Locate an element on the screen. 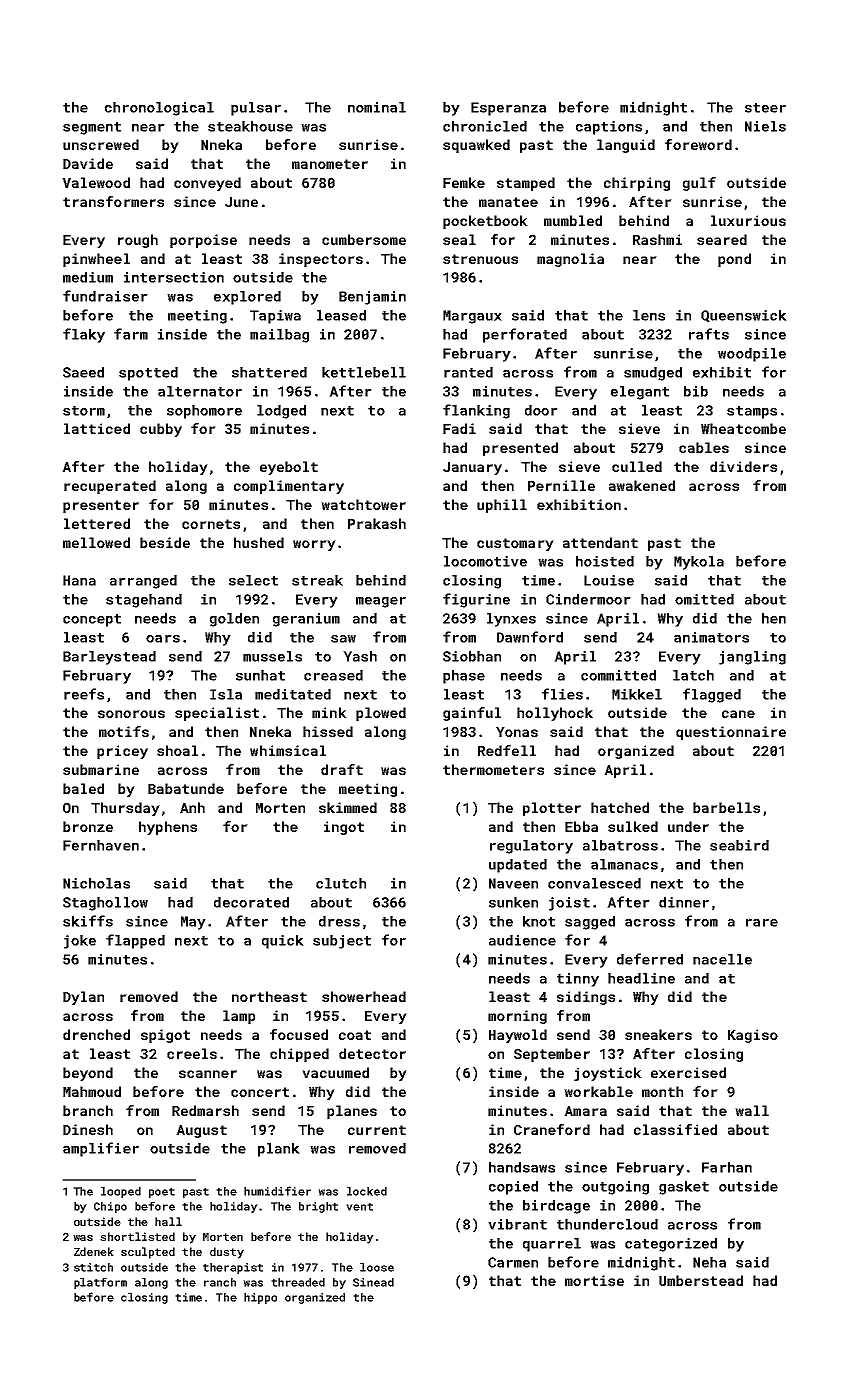 The height and width of the screenshot is (1400, 849). Sinead is located at coordinates (373, 1282).
